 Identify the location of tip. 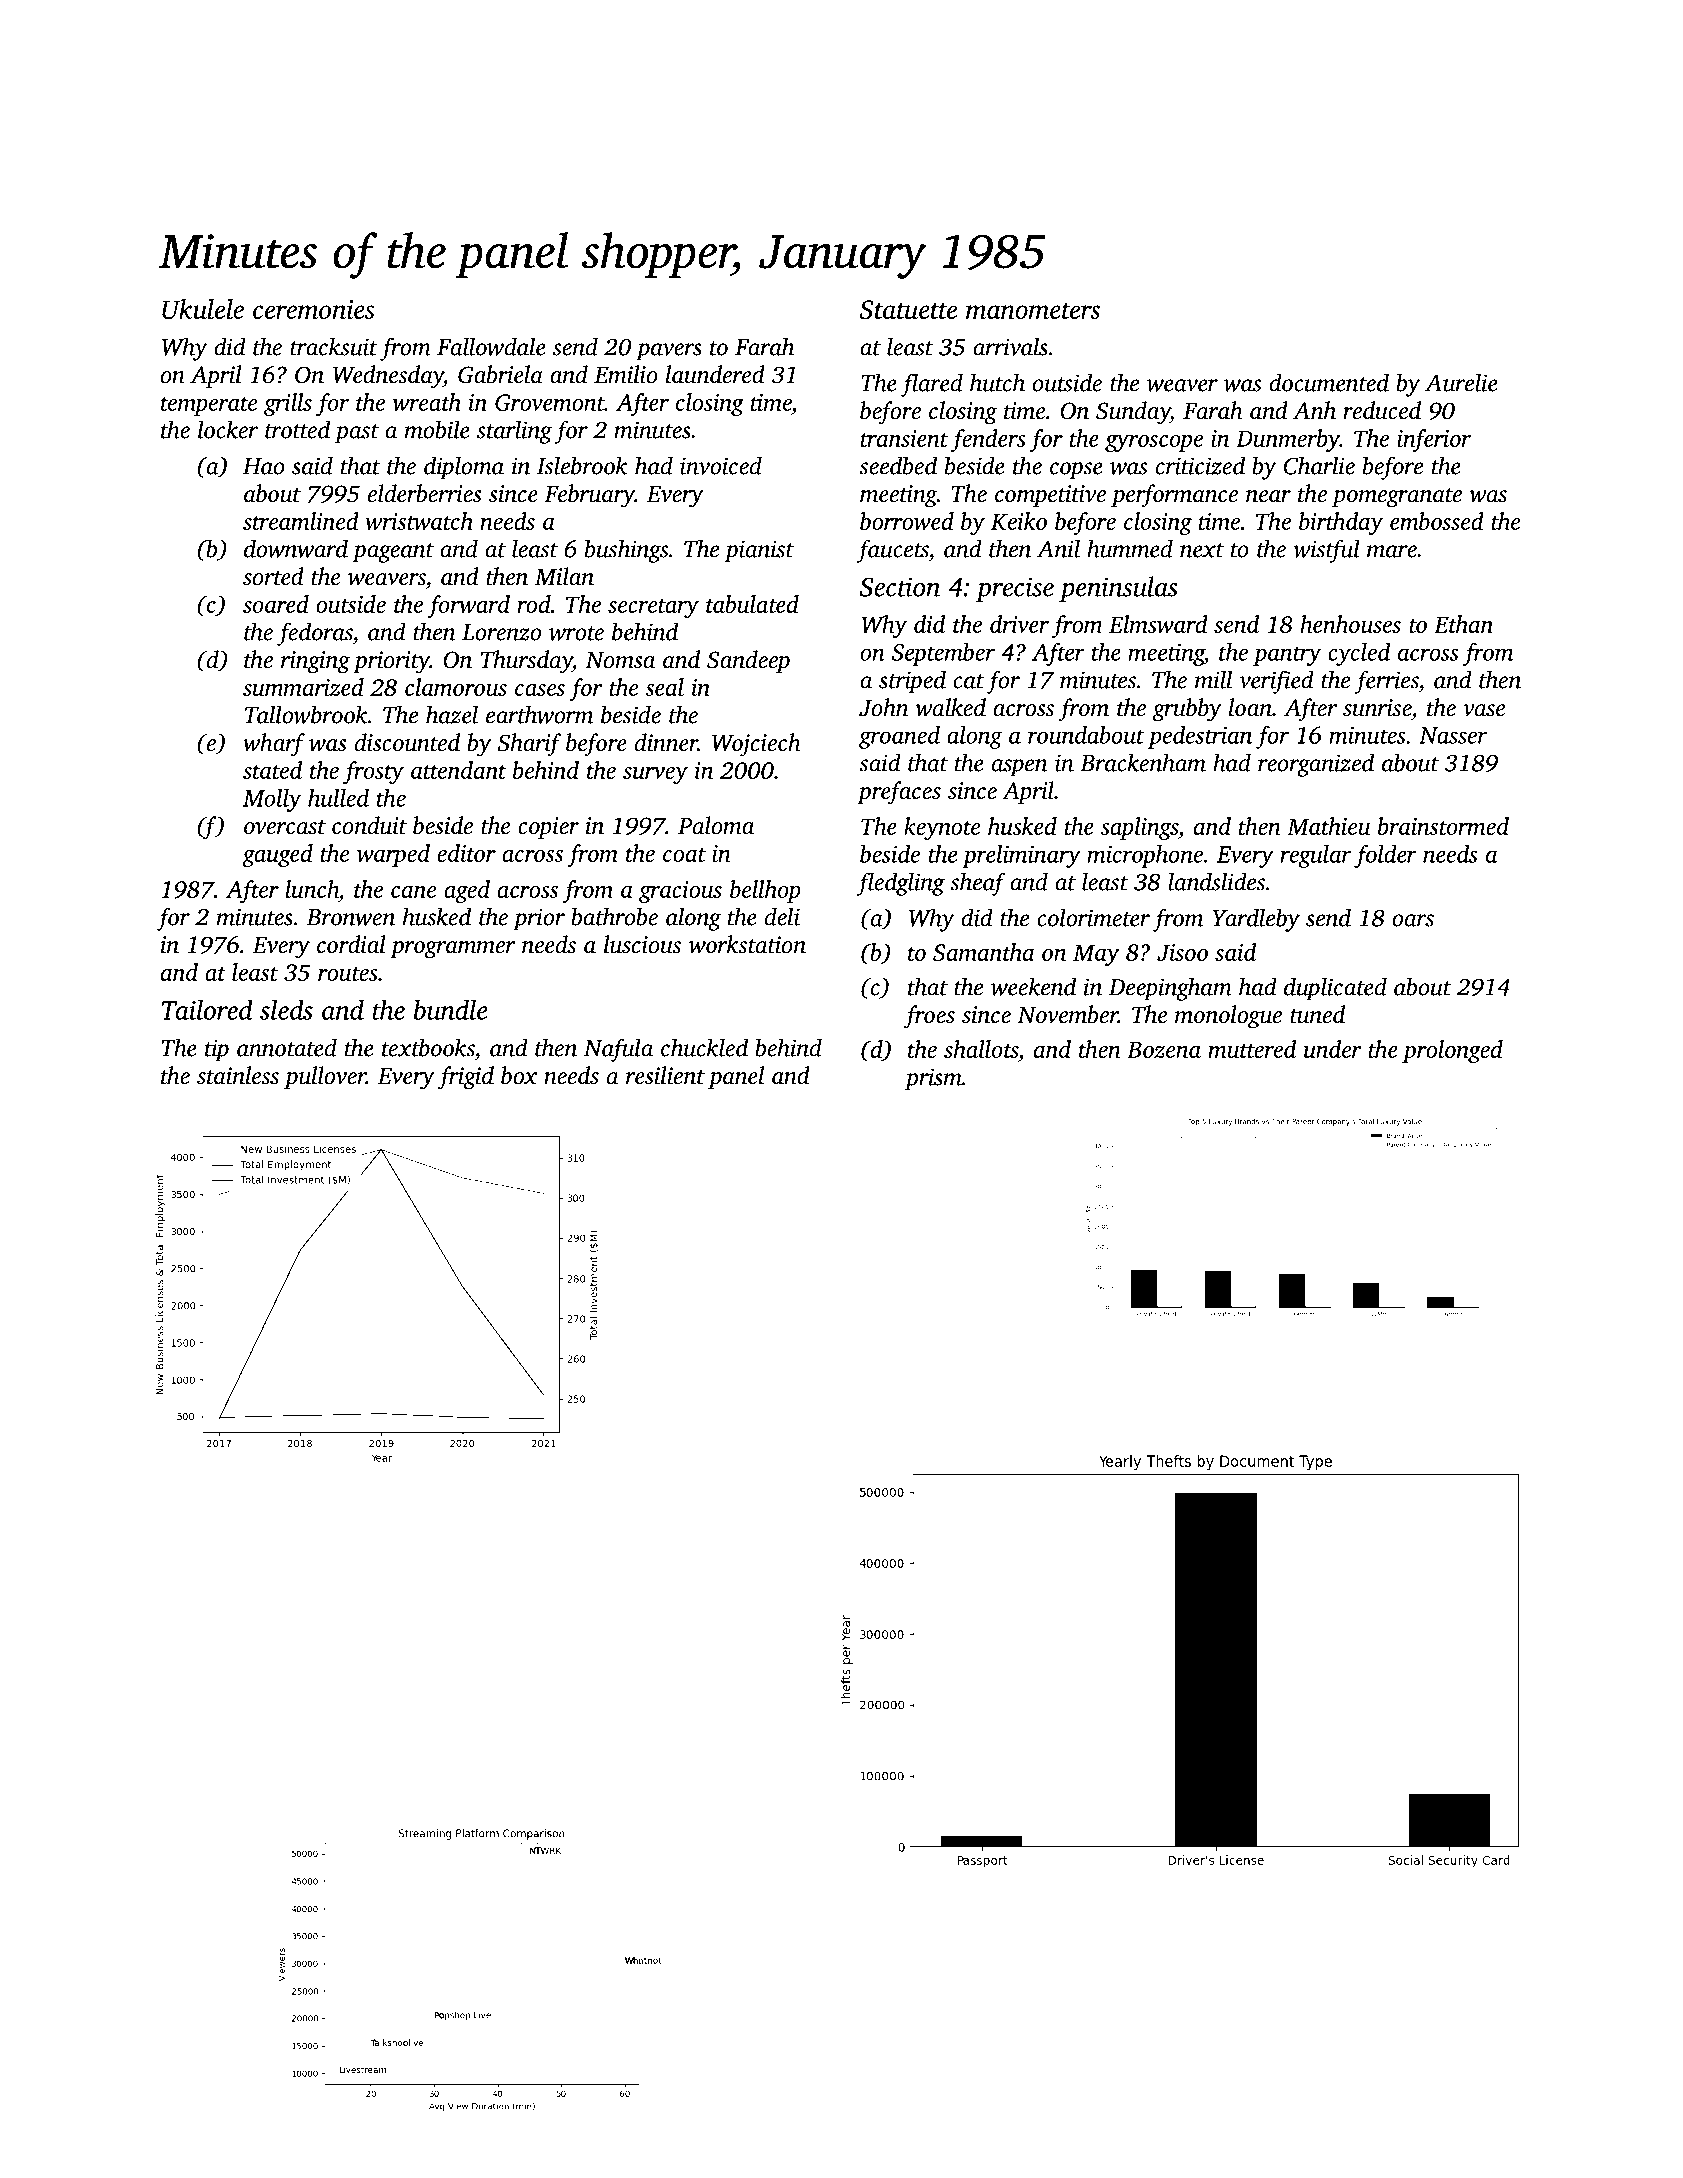
(217, 1050).
